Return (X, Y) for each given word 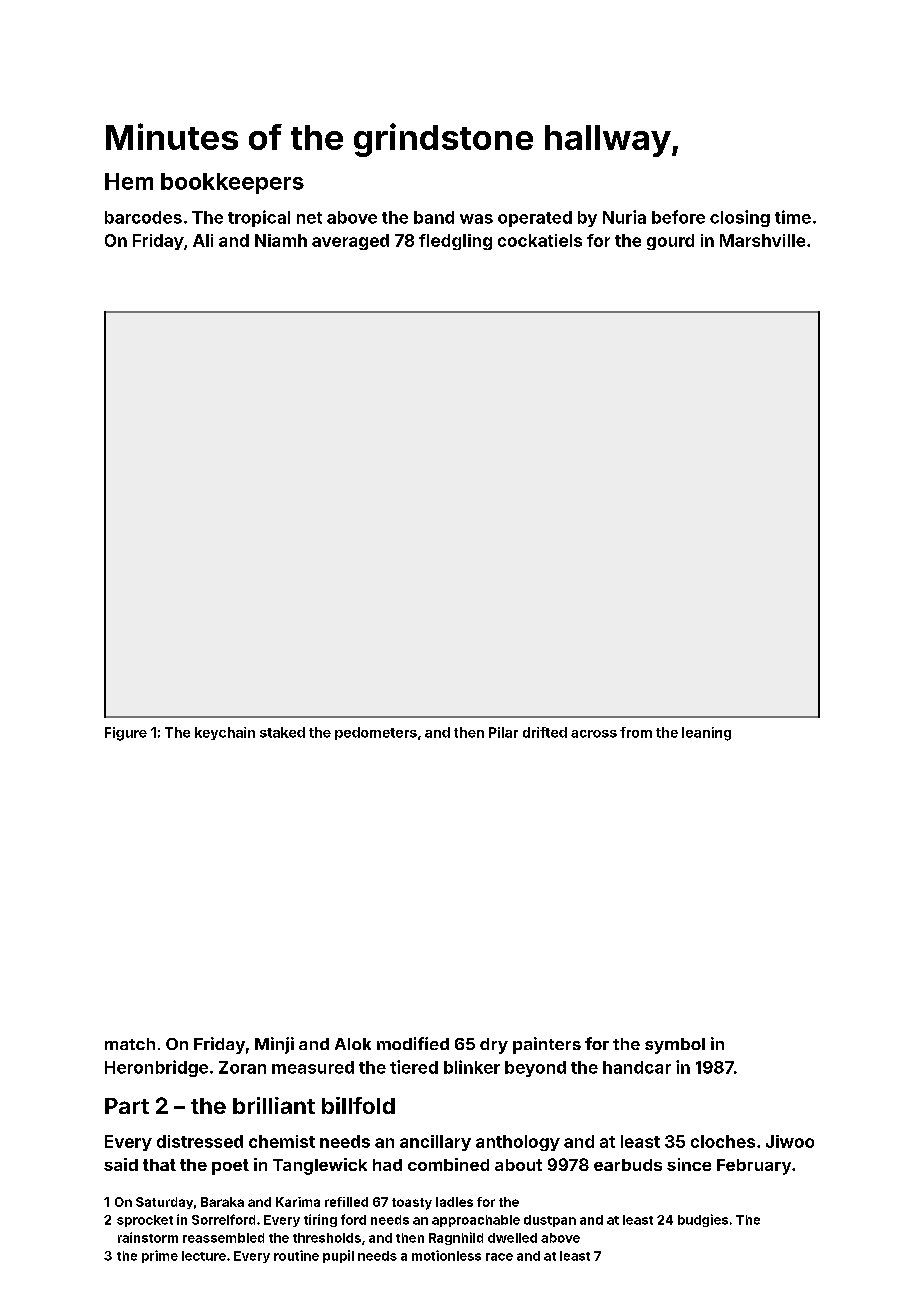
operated (535, 219)
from (636, 732)
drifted (545, 732)
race (499, 1257)
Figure (126, 734)
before (678, 217)
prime (160, 1256)
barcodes (143, 217)
